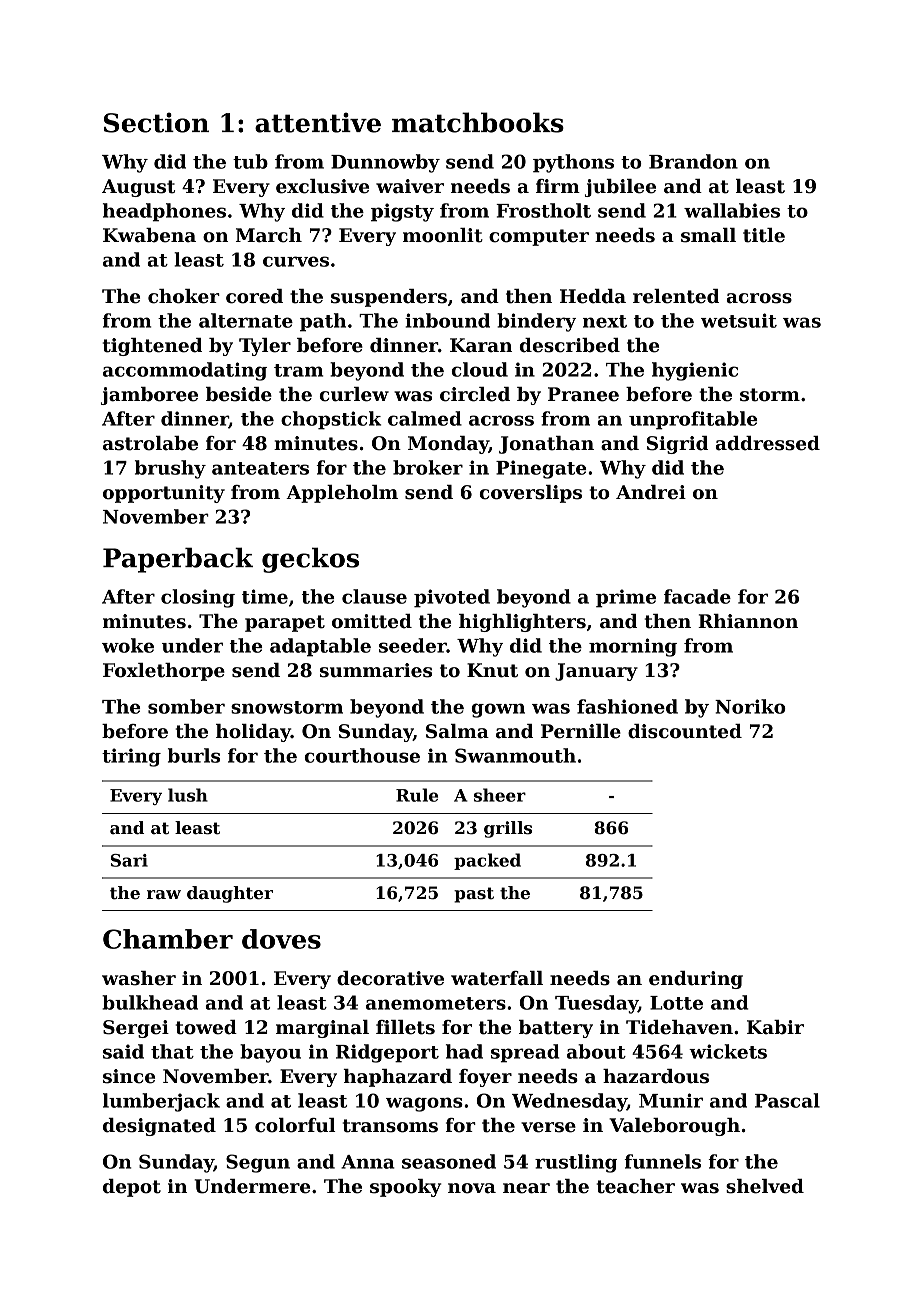  What do you see at coordinates (693, 161) in the screenshot?
I see `Brandon` at bounding box center [693, 161].
